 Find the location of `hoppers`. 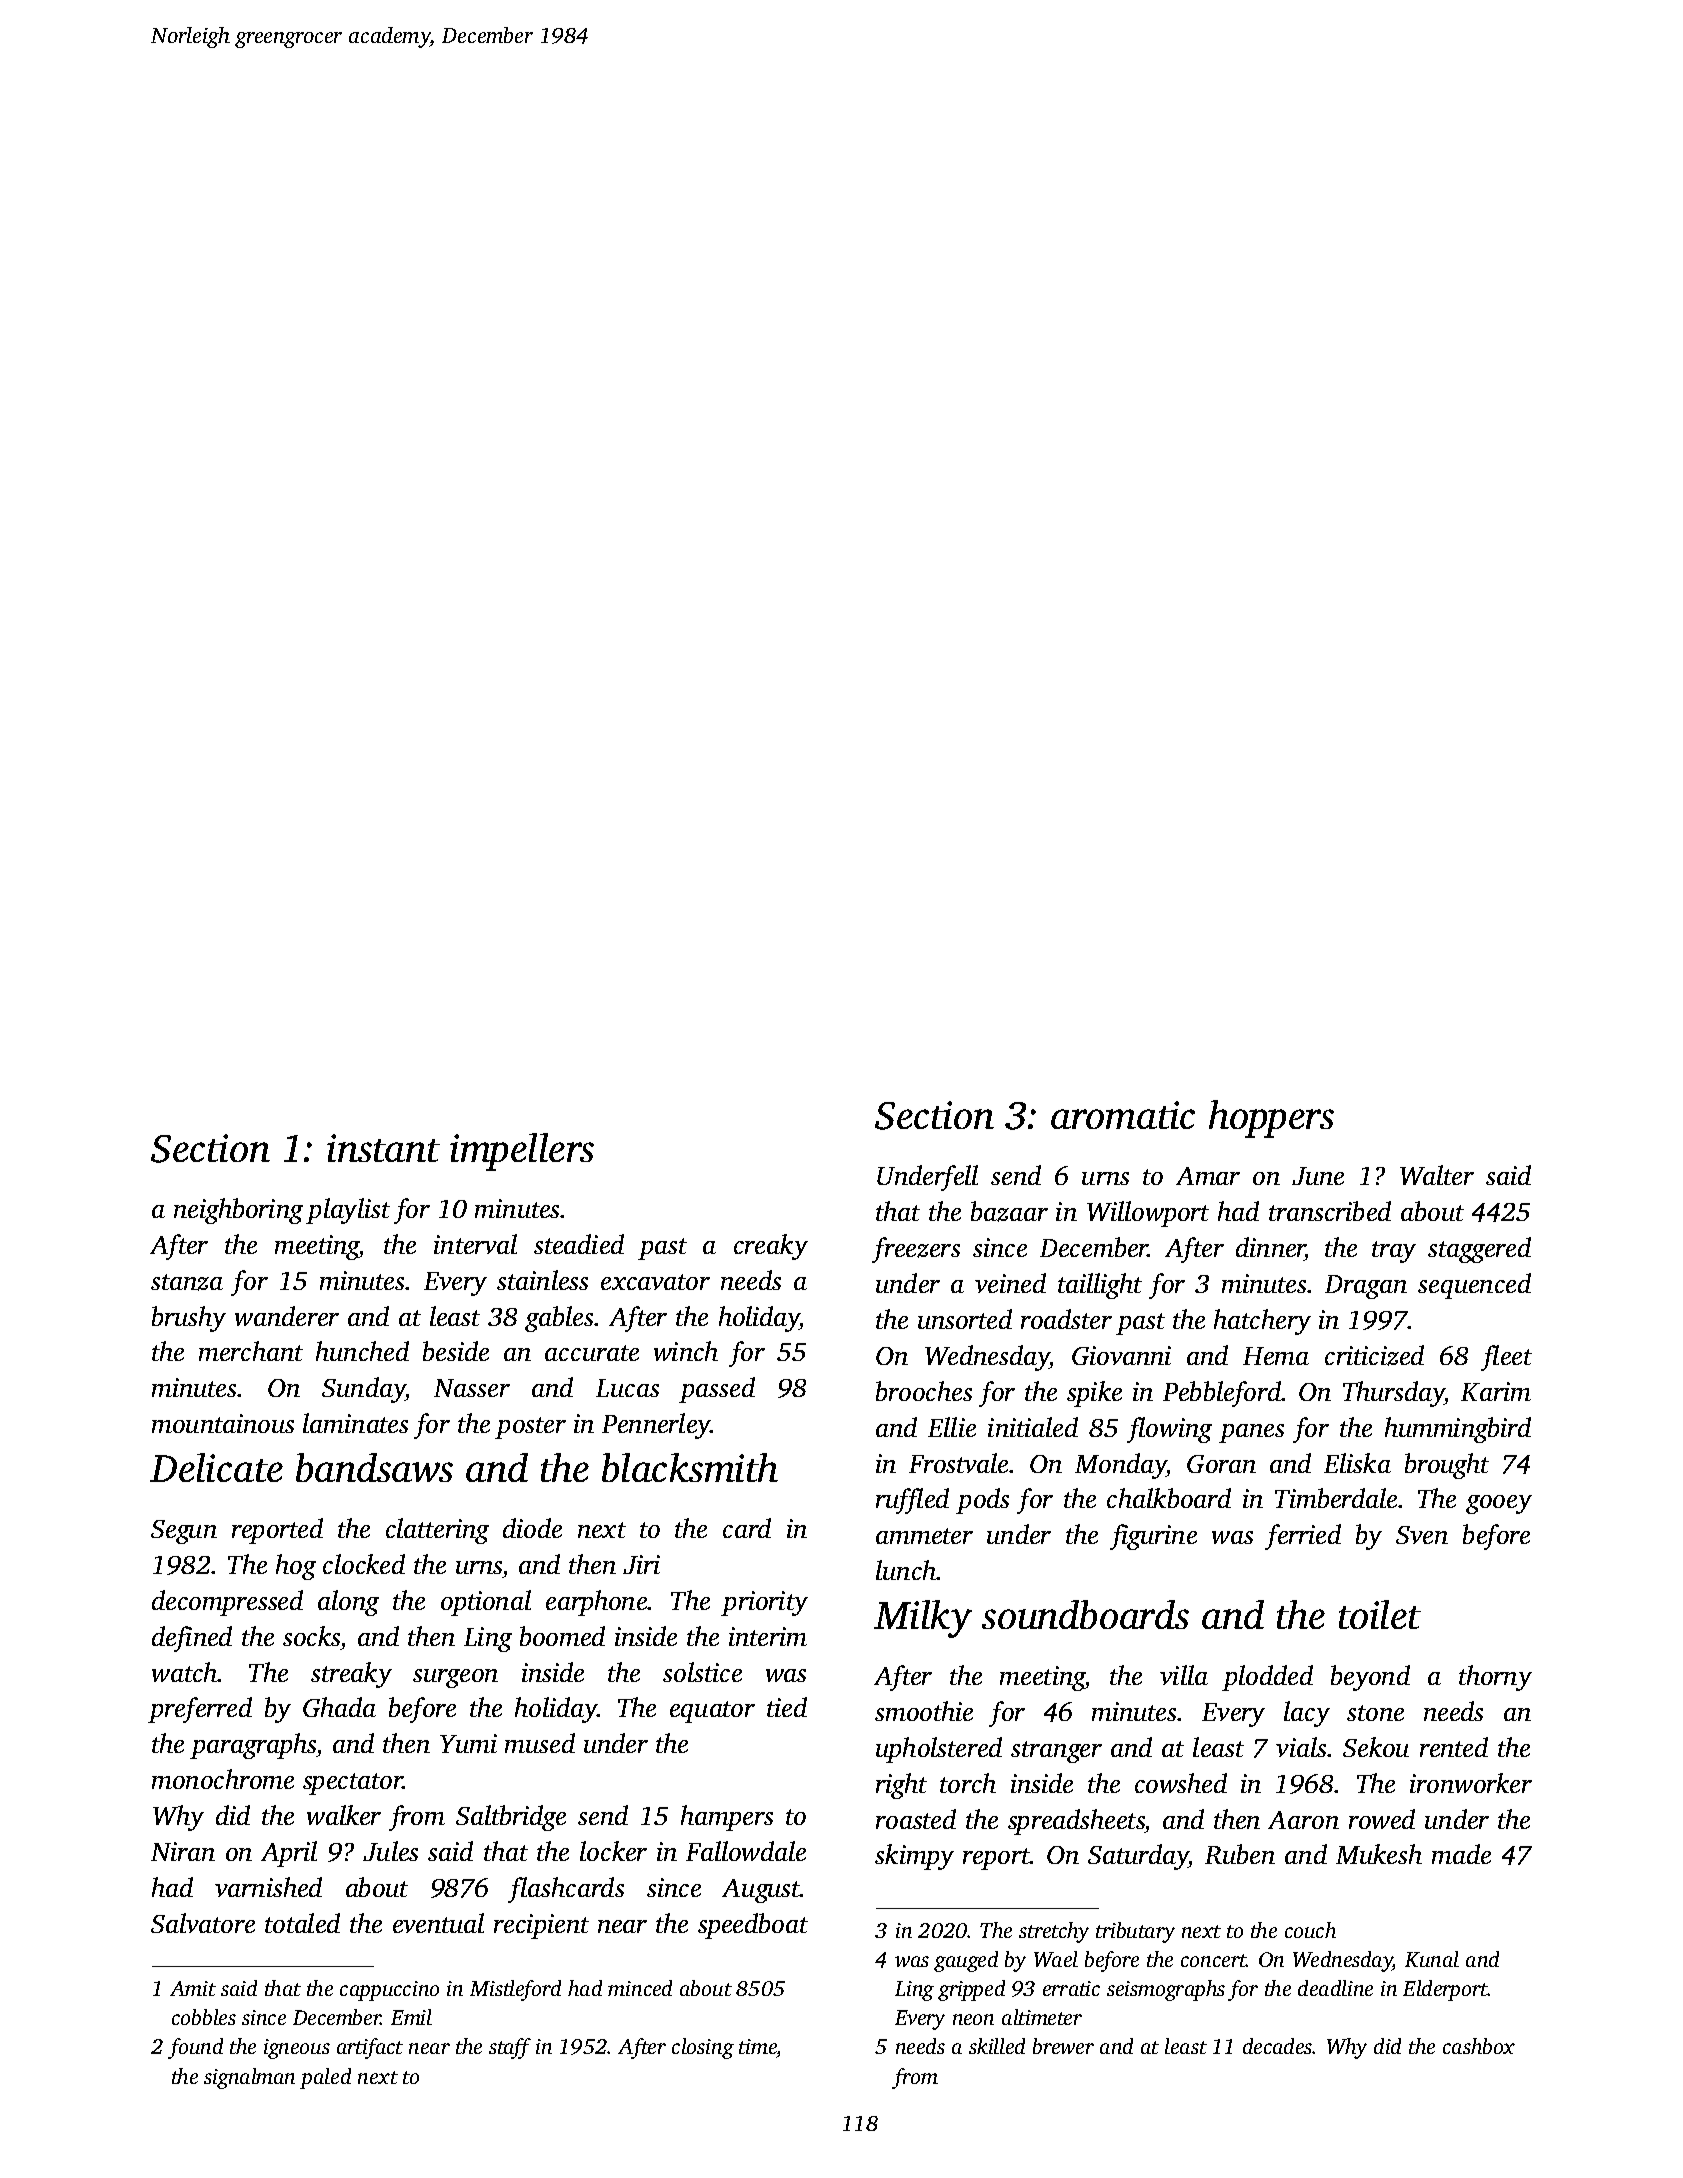

hoppers is located at coordinates (1271, 1119).
